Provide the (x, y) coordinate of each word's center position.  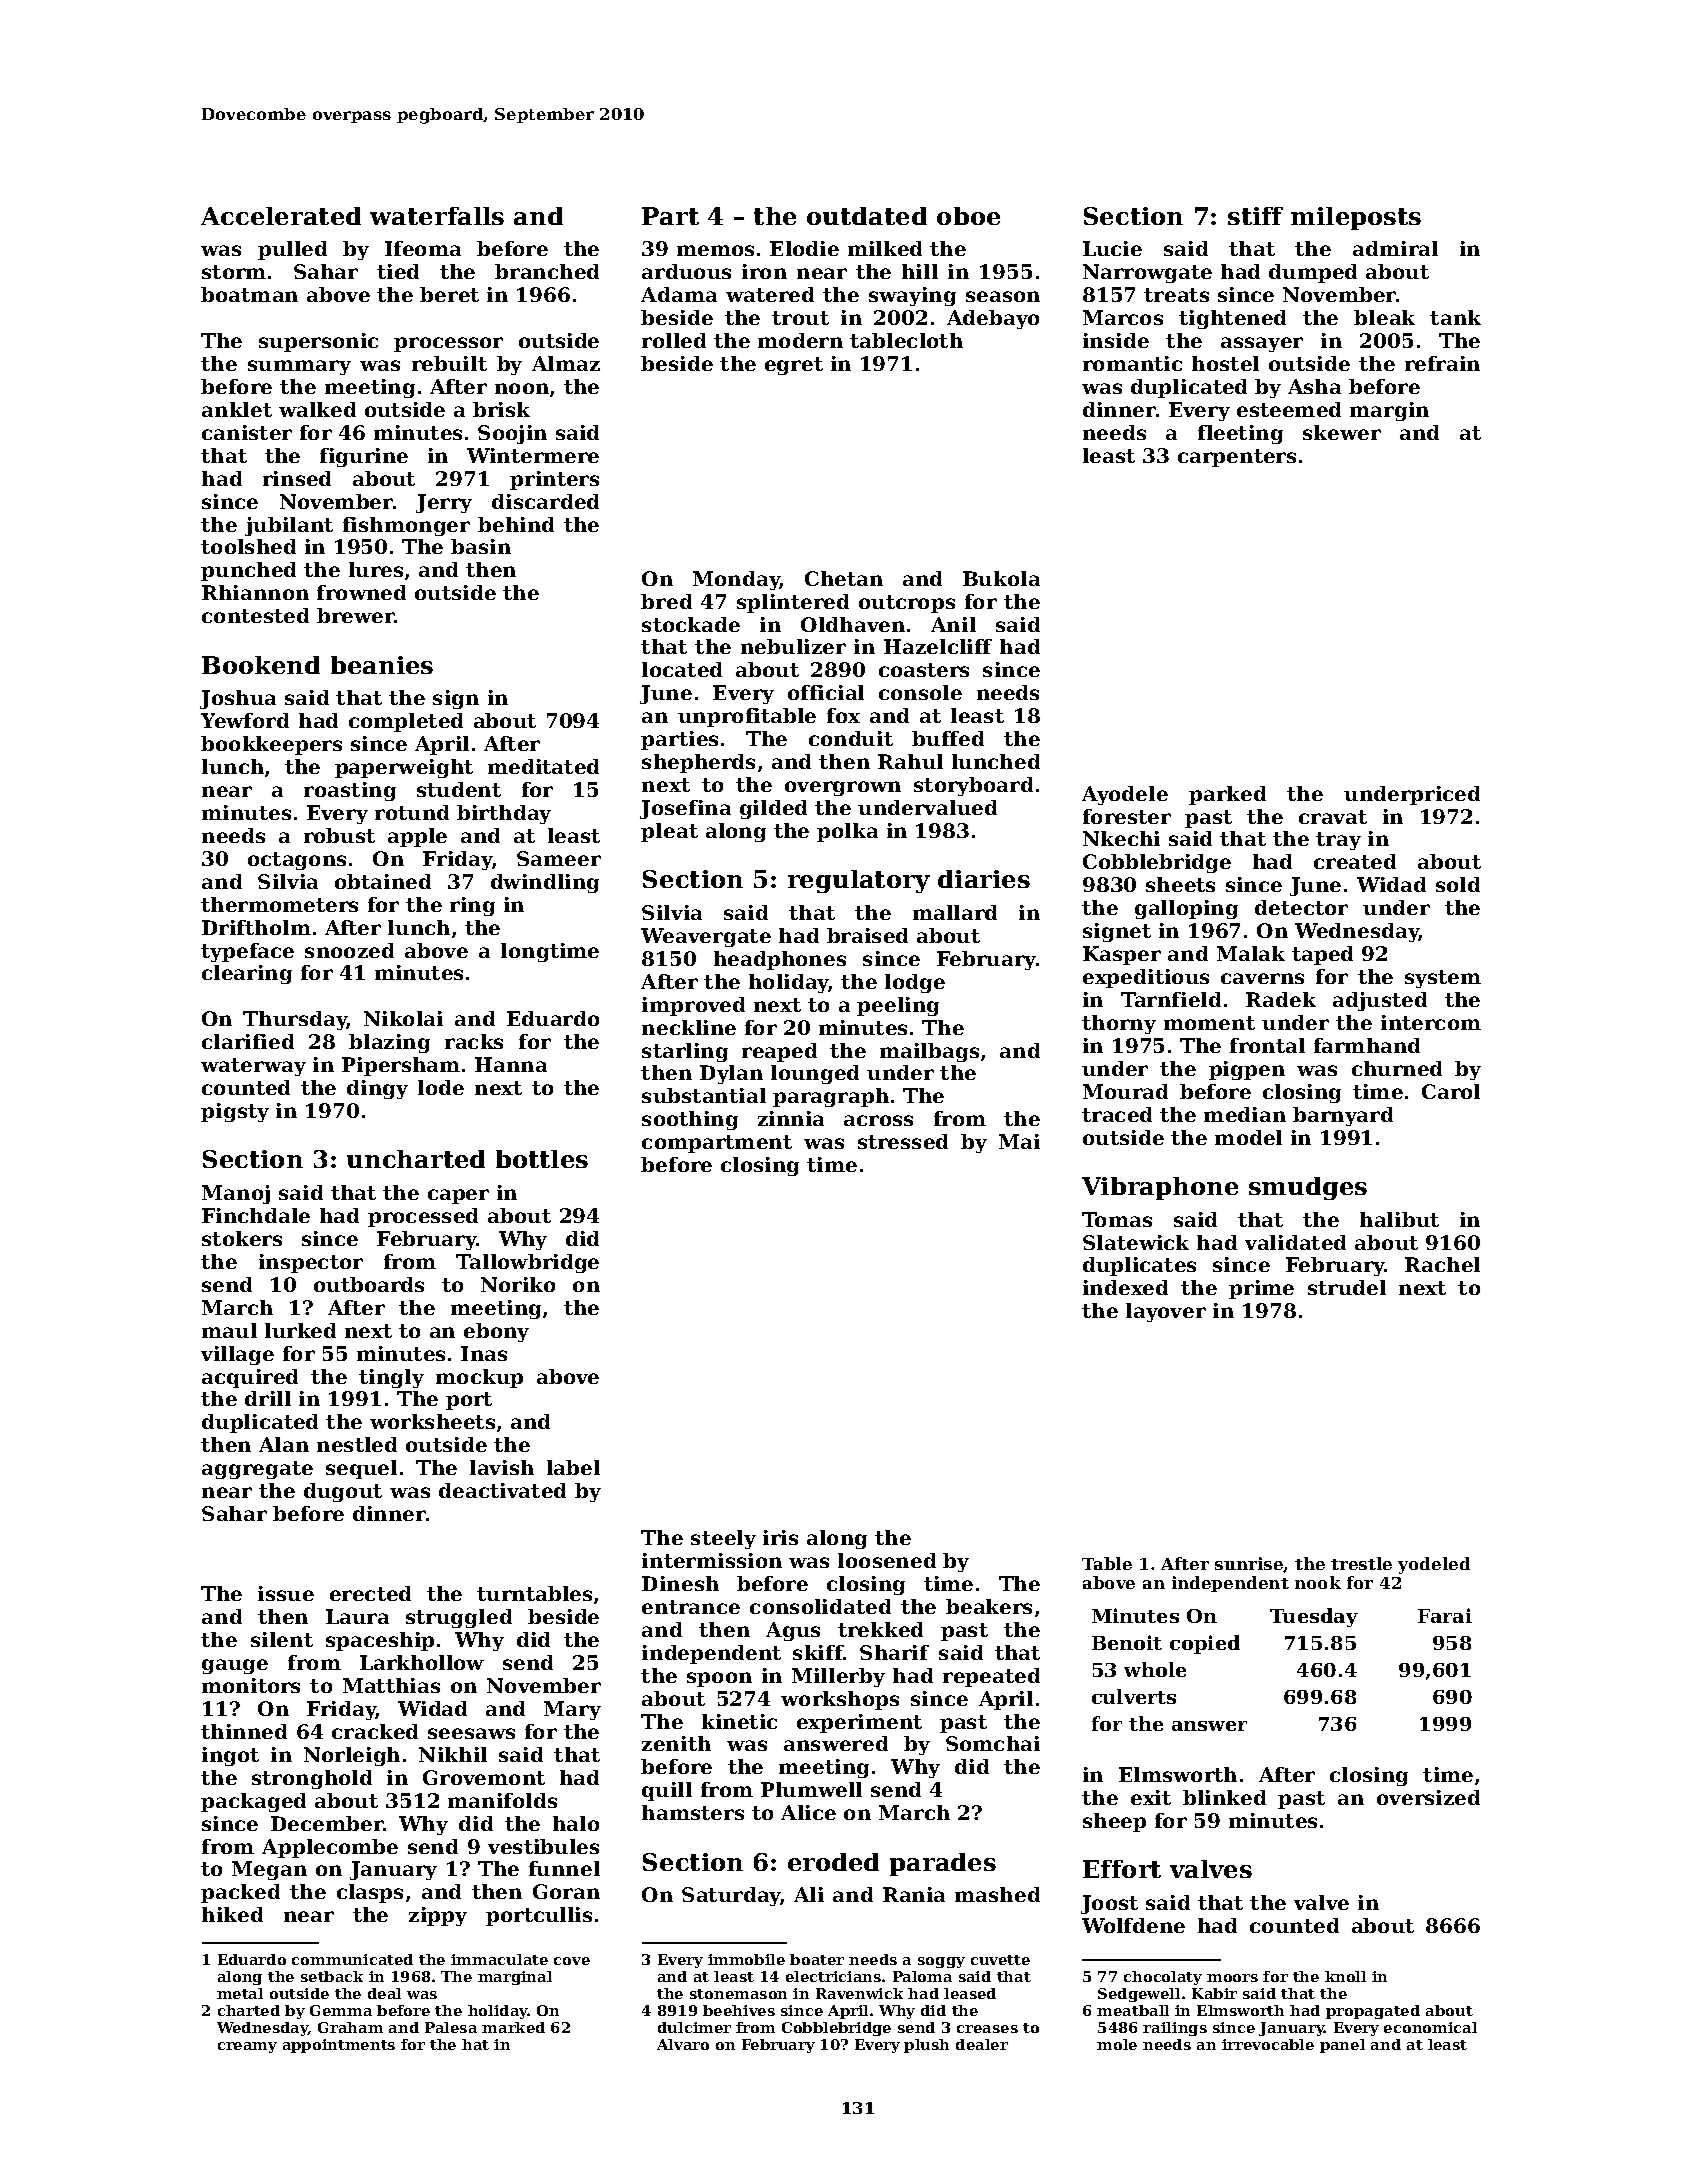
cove (572, 1961)
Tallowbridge (527, 1263)
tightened (1232, 319)
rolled (674, 340)
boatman (249, 294)
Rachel (1442, 1264)
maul (229, 1330)
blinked (1224, 1797)
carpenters (1237, 458)
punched (248, 571)
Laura (357, 1616)
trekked (880, 1629)
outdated (867, 216)
